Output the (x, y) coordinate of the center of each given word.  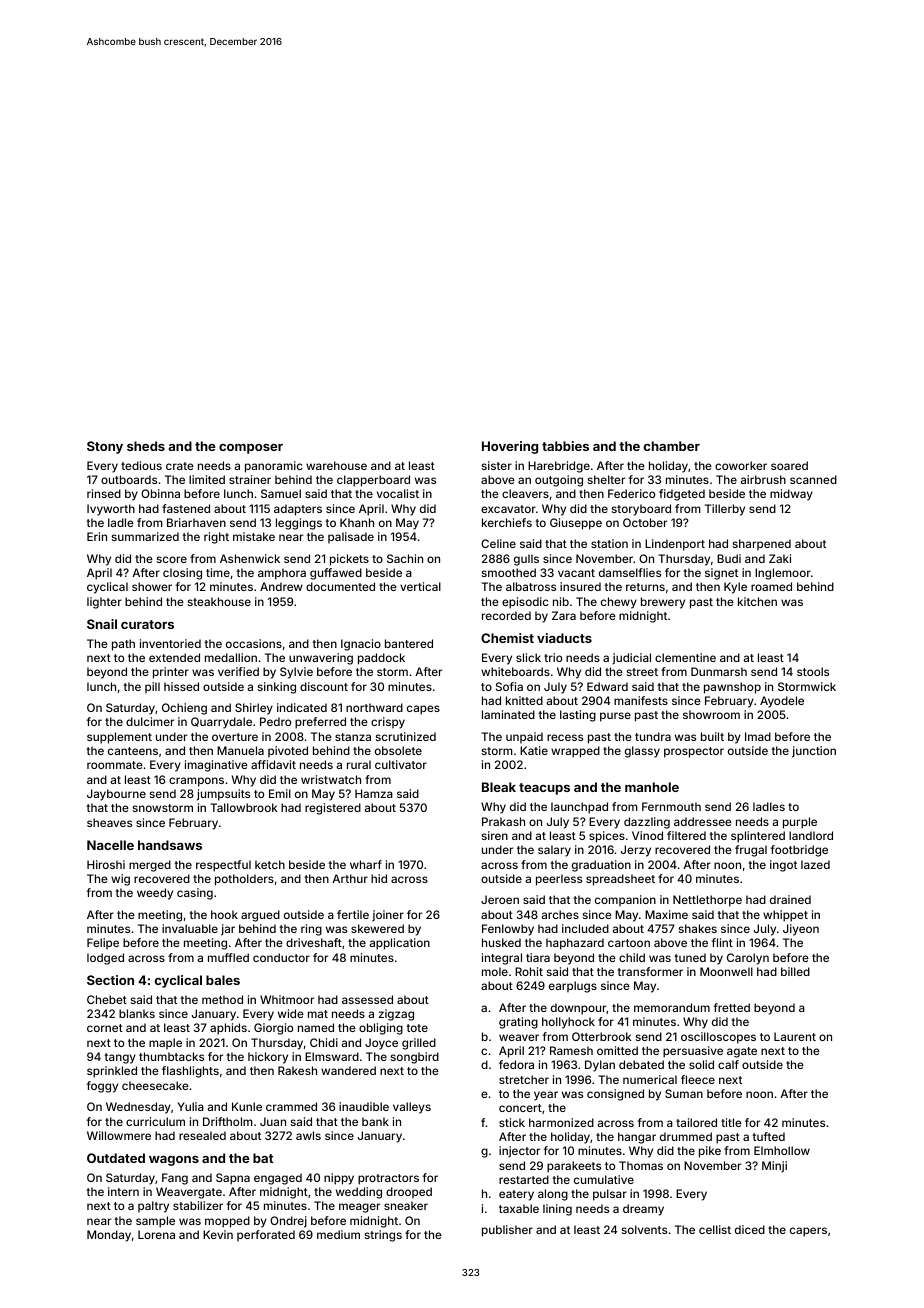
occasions (254, 643)
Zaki (780, 558)
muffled (228, 957)
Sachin (405, 558)
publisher (507, 1231)
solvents (644, 1229)
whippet (785, 916)
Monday (109, 1236)
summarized (145, 536)
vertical (420, 586)
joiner (388, 916)
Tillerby (725, 510)
